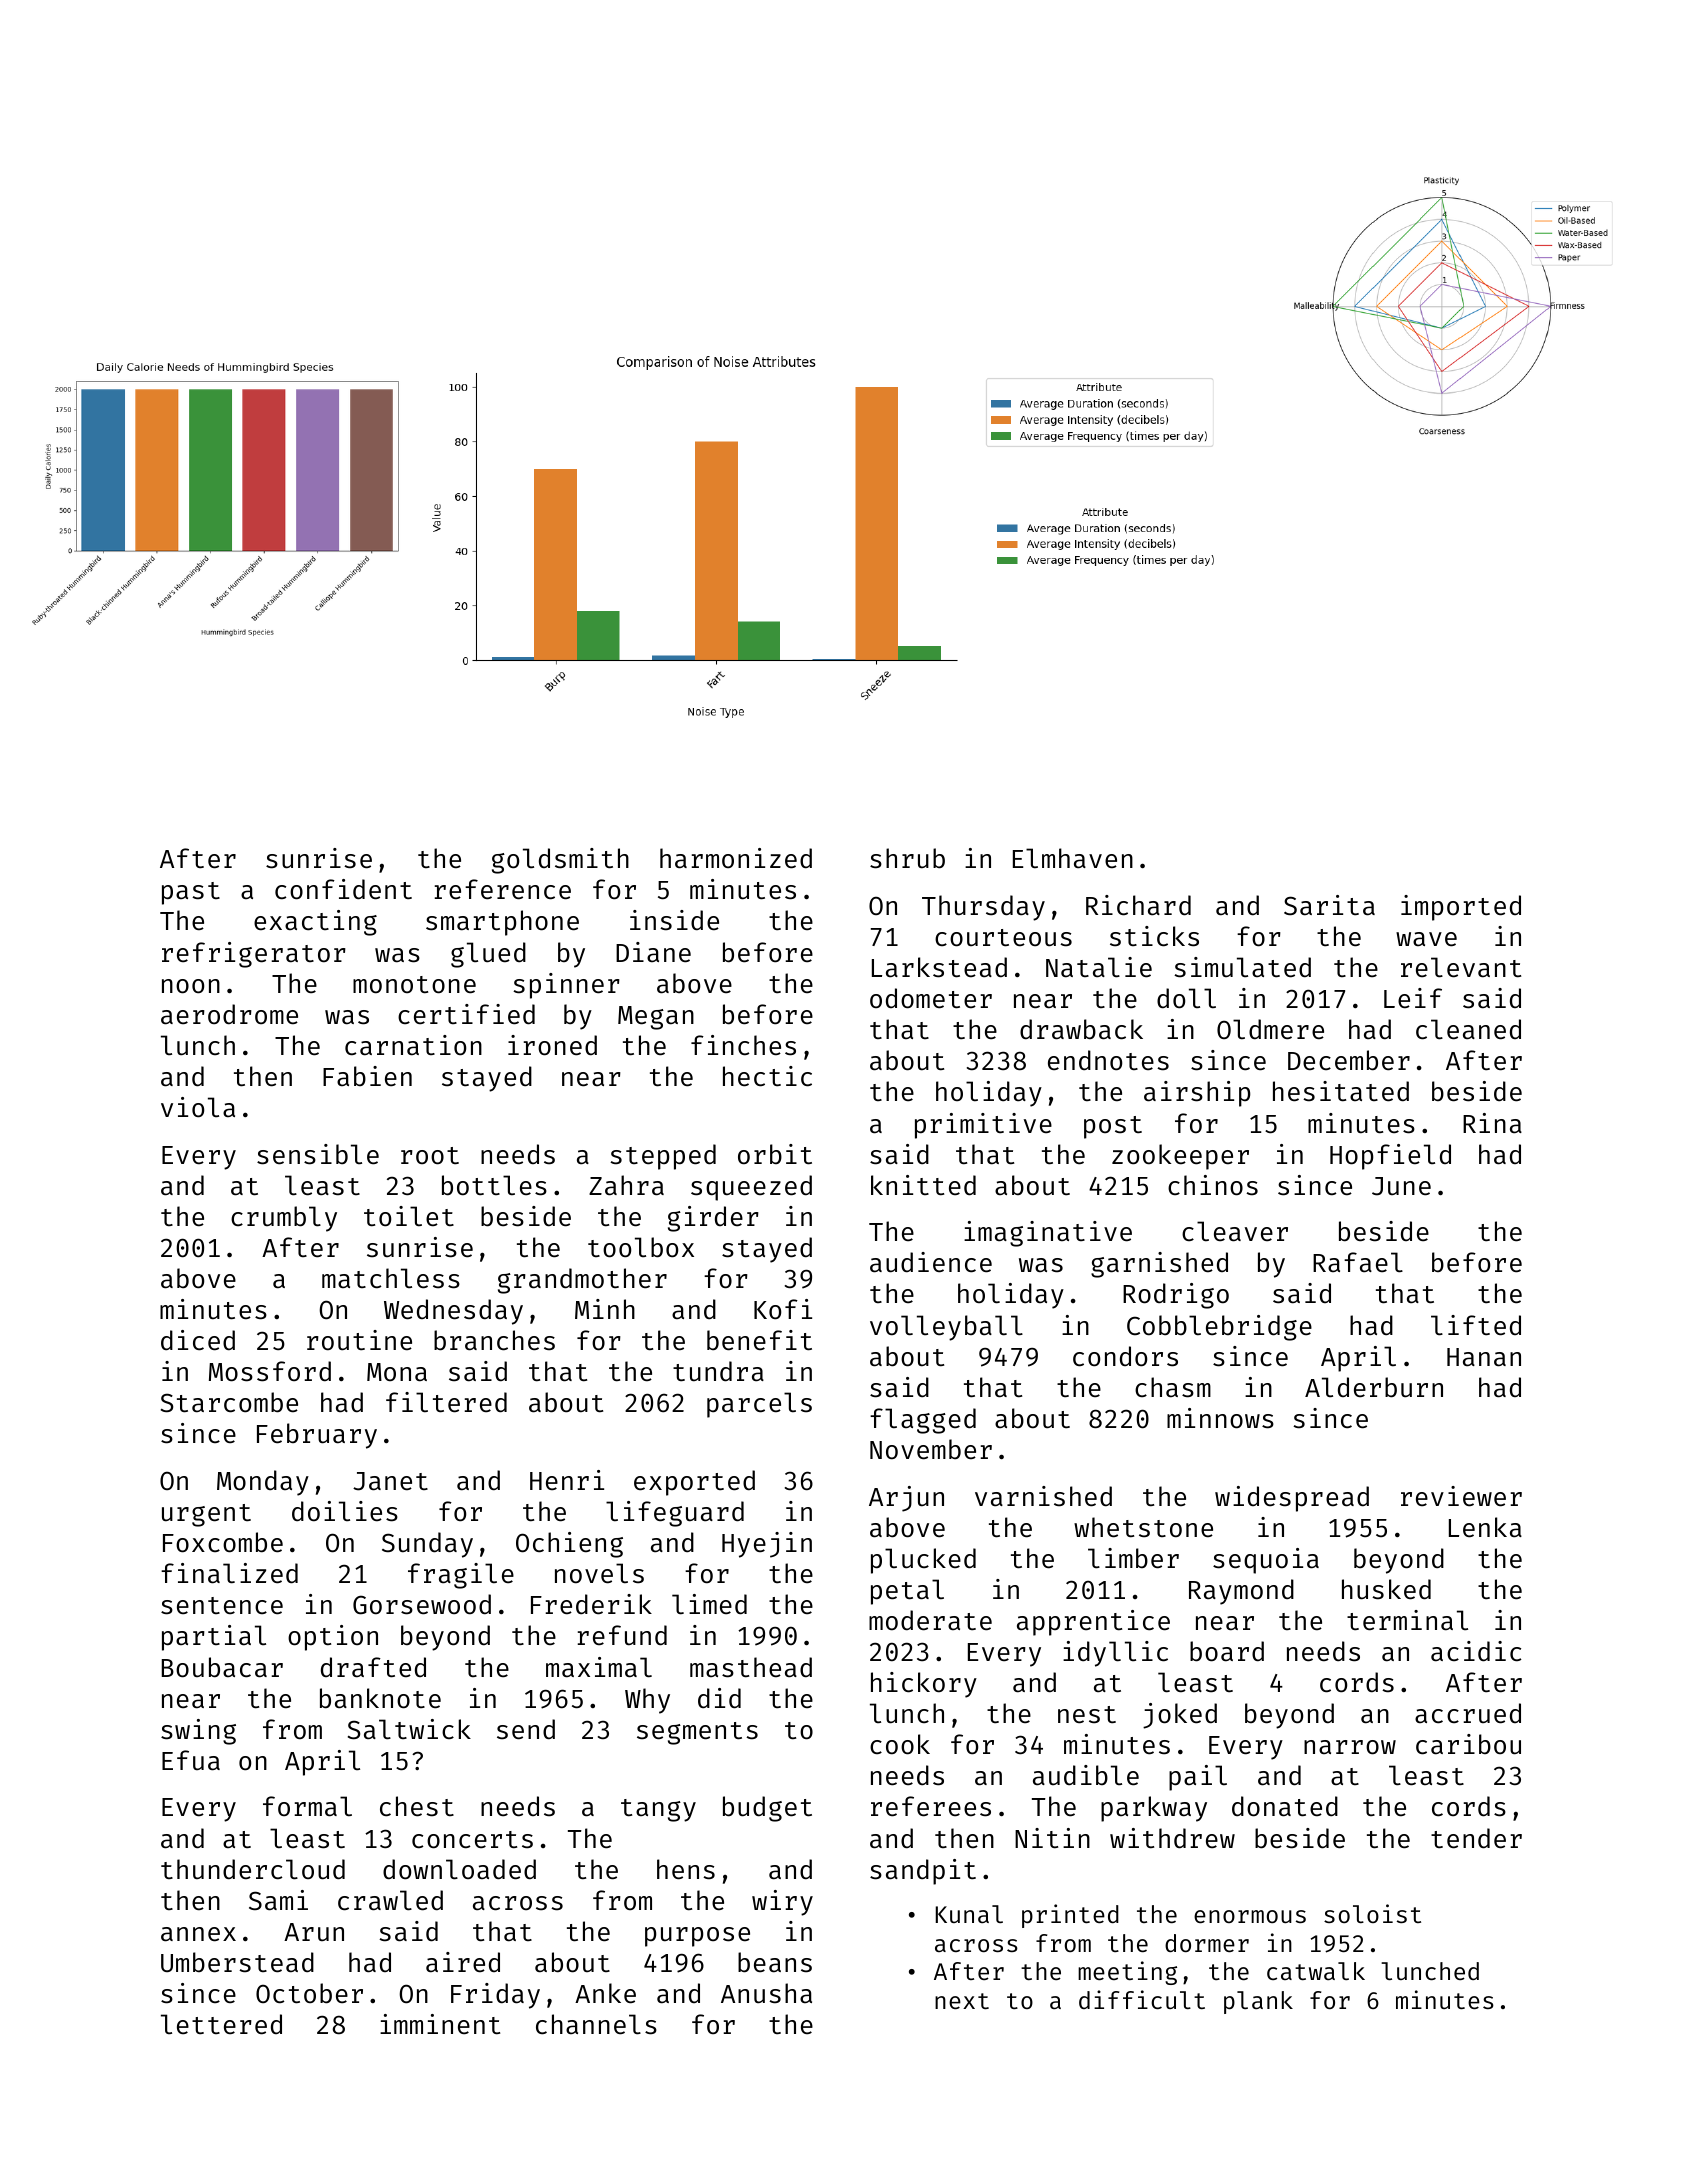  I want to click on Sarita, so click(1329, 905).
